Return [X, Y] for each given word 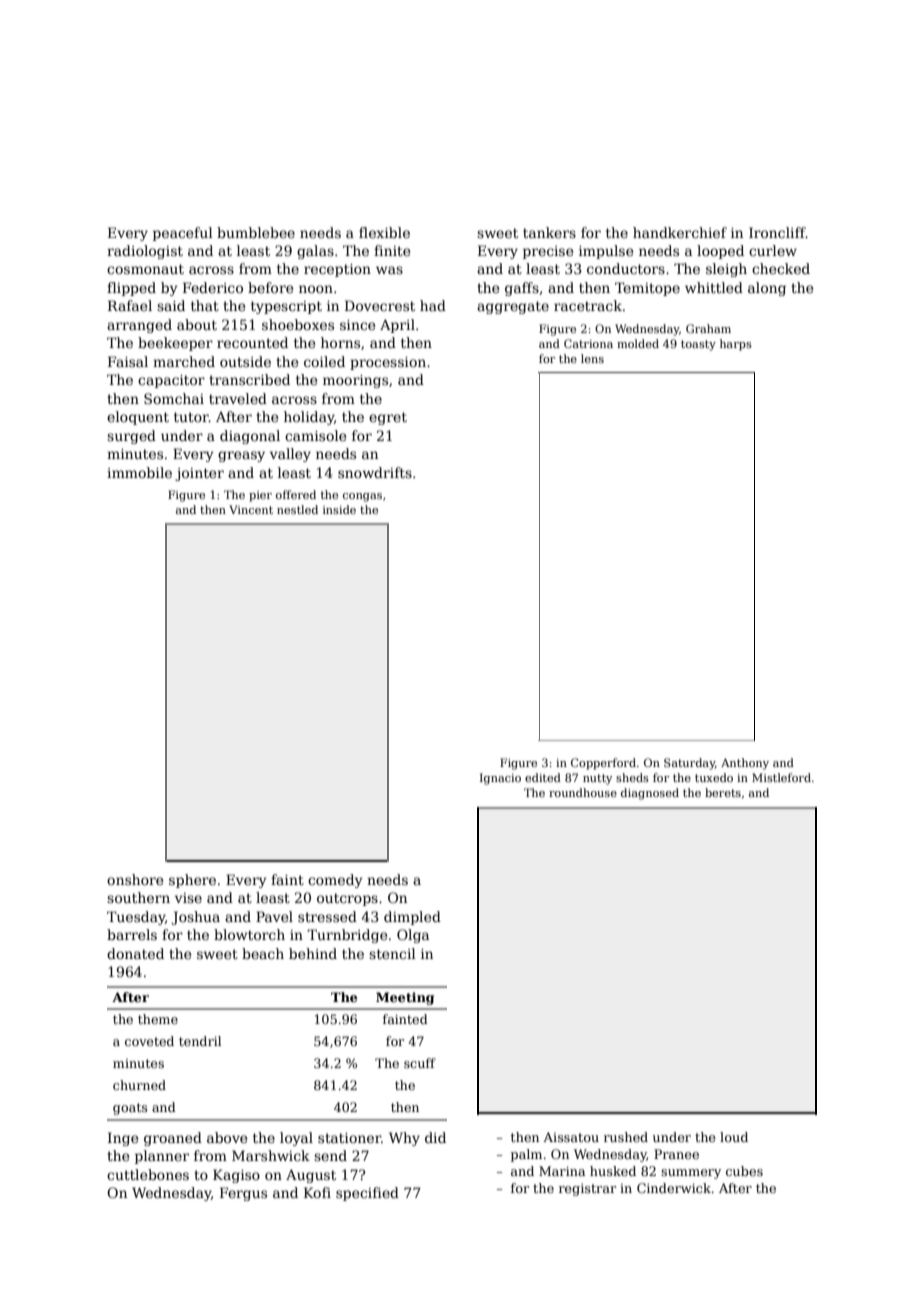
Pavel [274, 916]
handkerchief [680, 232]
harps [736, 345]
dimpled [412, 918]
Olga [413, 936]
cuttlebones [148, 1174]
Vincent [251, 509]
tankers [549, 232]
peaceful [183, 234]
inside [339, 509]
